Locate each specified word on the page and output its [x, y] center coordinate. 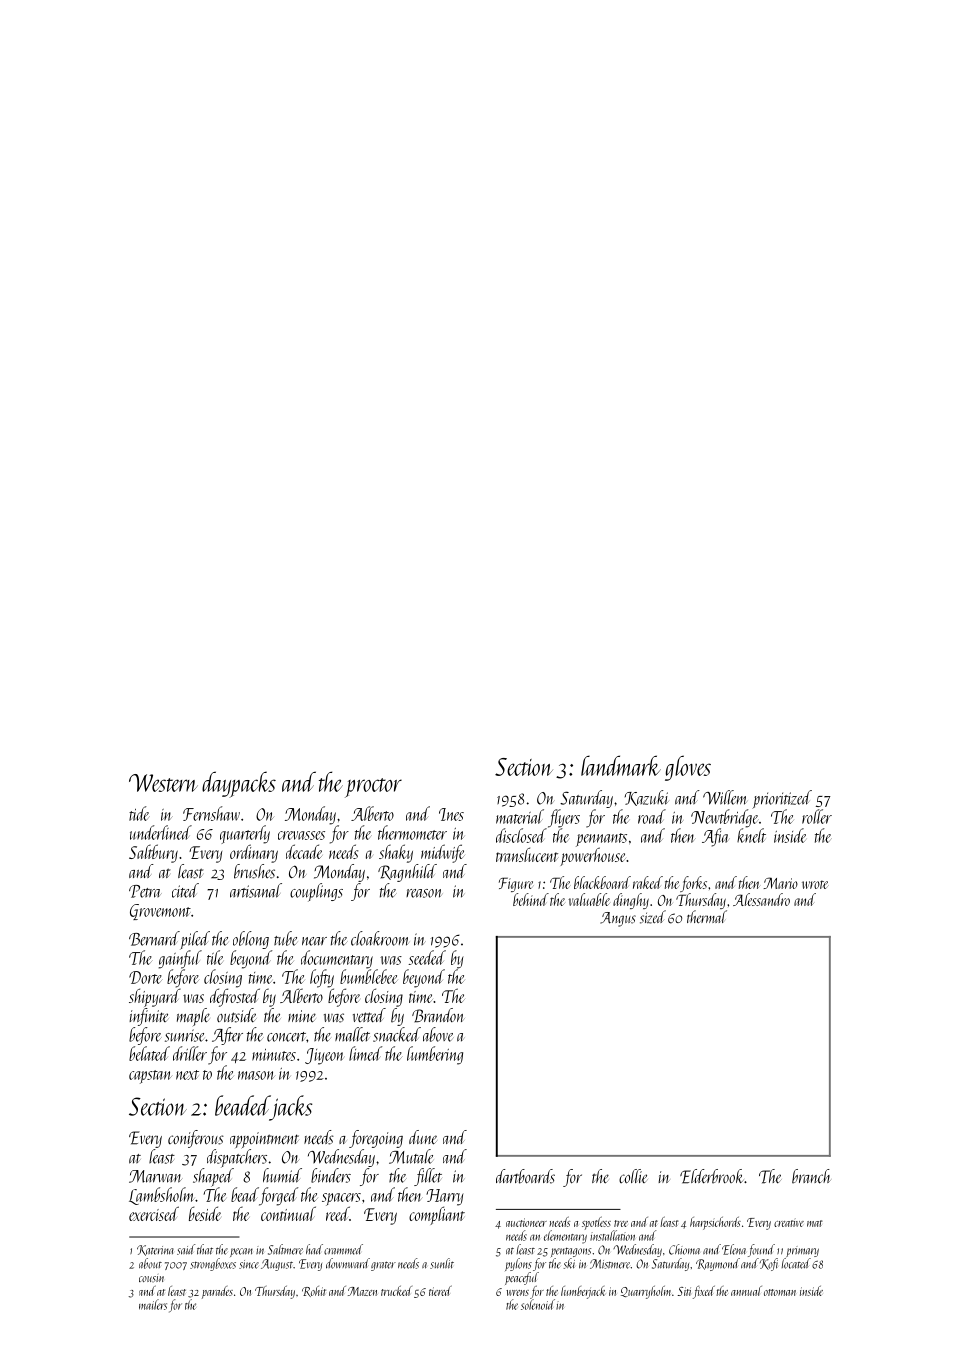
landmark [621, 765]
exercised [154, 1213]
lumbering [435, 1055]
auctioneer [526, 1222]
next [187, 1075]
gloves [688, 768]
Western [163, 783]
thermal [707, 916]
